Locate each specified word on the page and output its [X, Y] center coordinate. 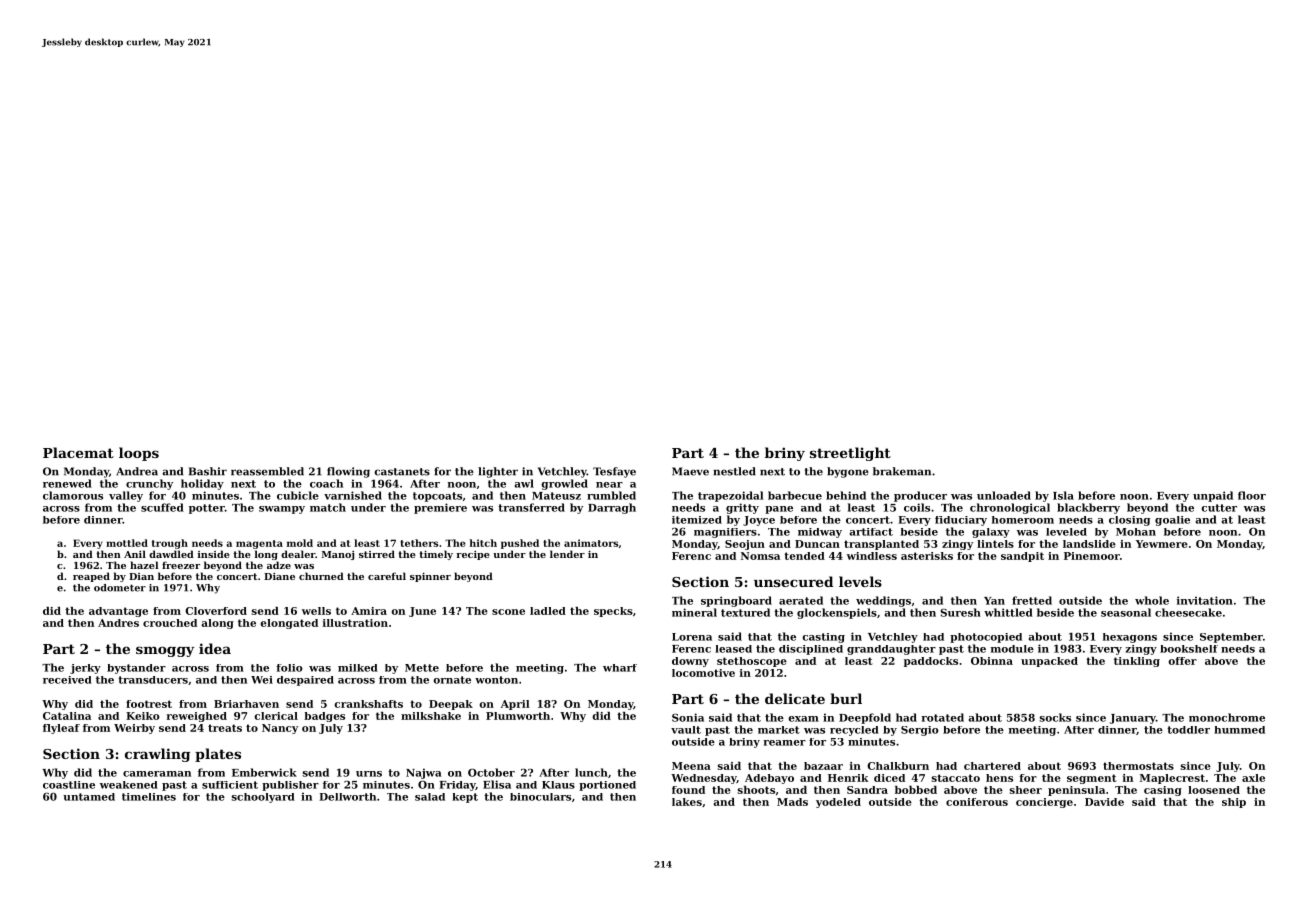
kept [465, 798]
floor [1252, 495]
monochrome [1227, 717]
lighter [498, 472]
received [67, 680]
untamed [89, 797]
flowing [348, 472]
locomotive [703, 673]
